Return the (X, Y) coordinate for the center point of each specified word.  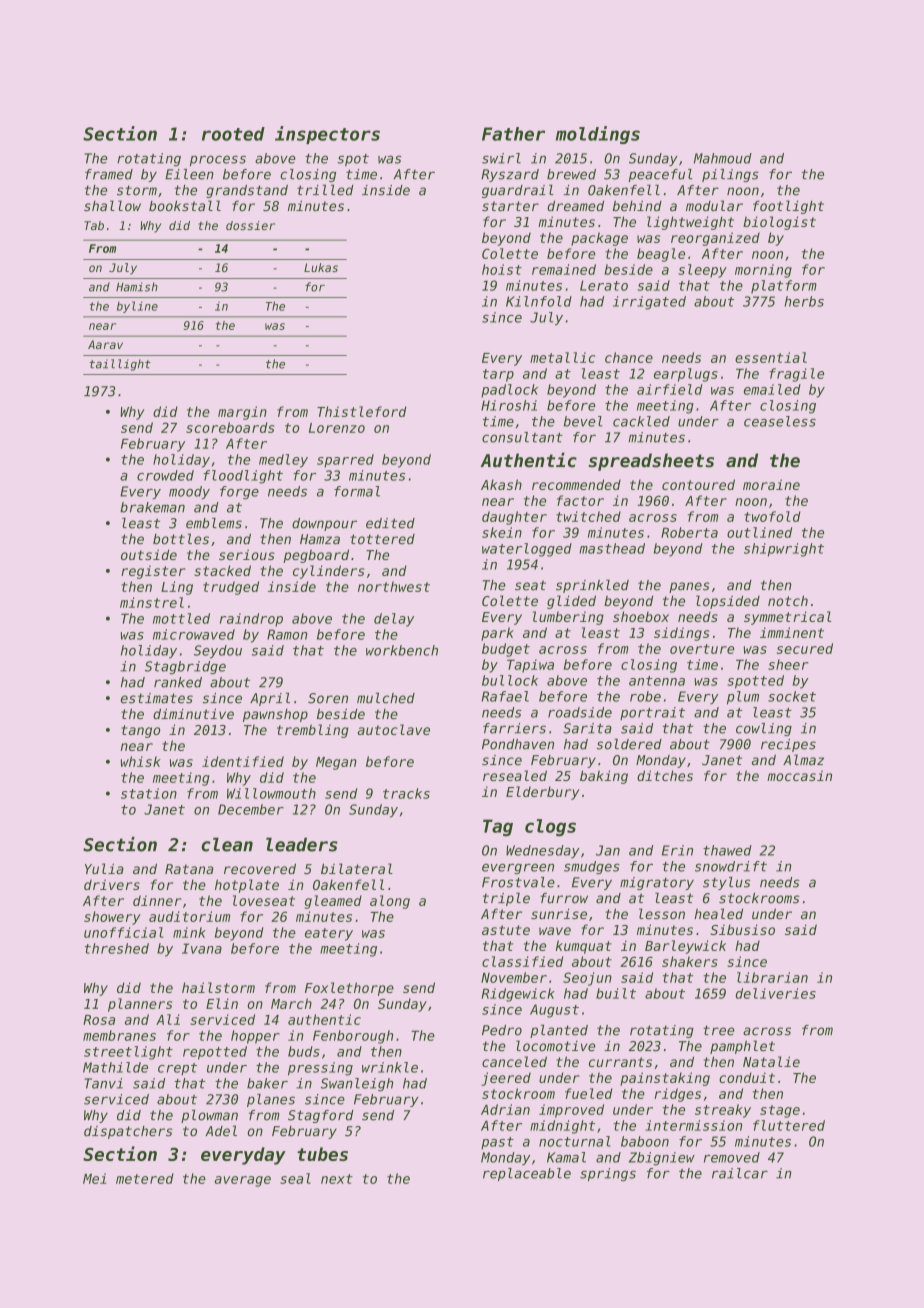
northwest (394, 586)
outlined (759, 532)
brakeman (152, 507)
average (243, 1181)
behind (637, 205)
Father (513, 134)
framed (109, 174)
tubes (322, 1154)
